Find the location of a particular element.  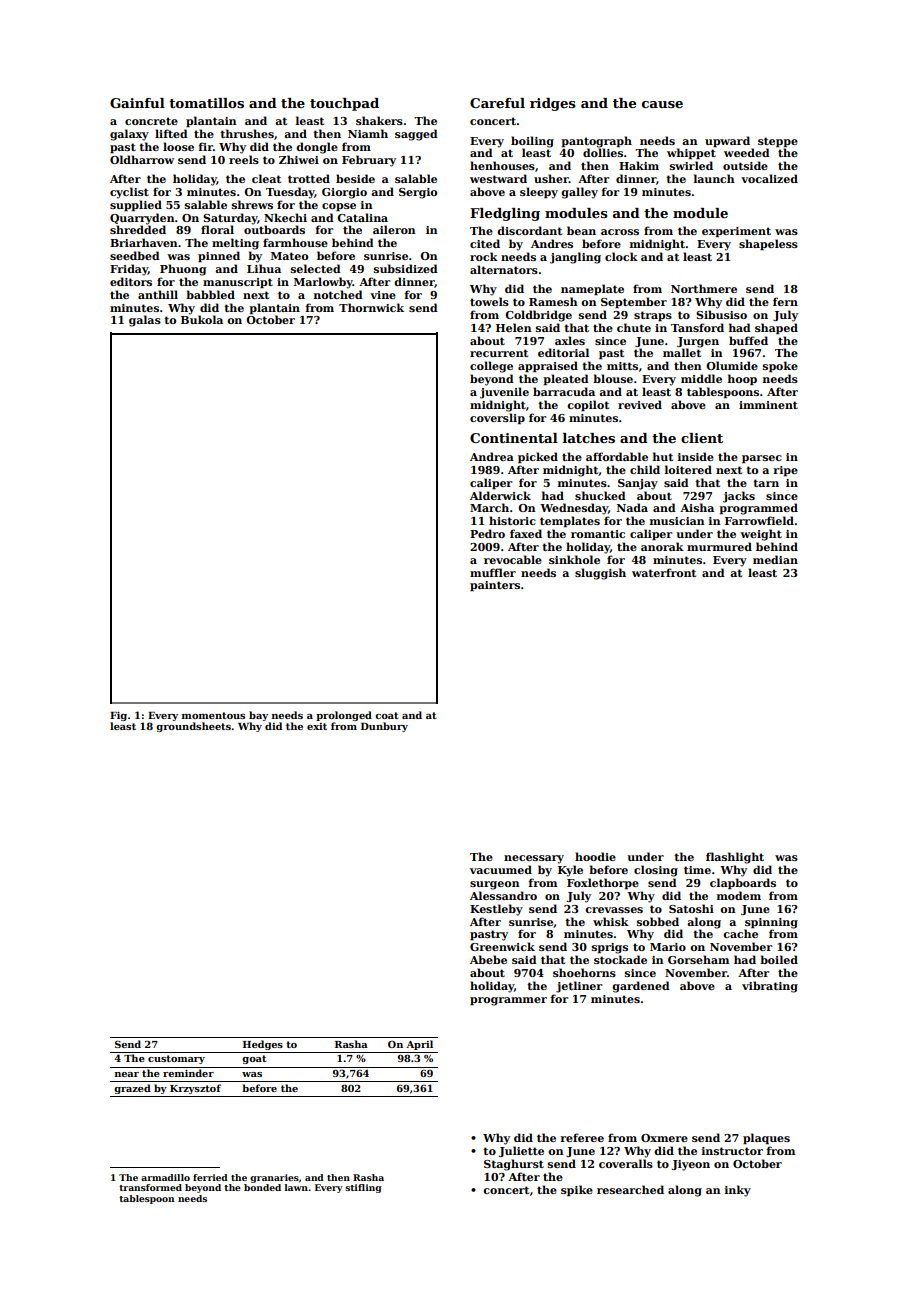

Fig is located at coordinates (118, 716).
